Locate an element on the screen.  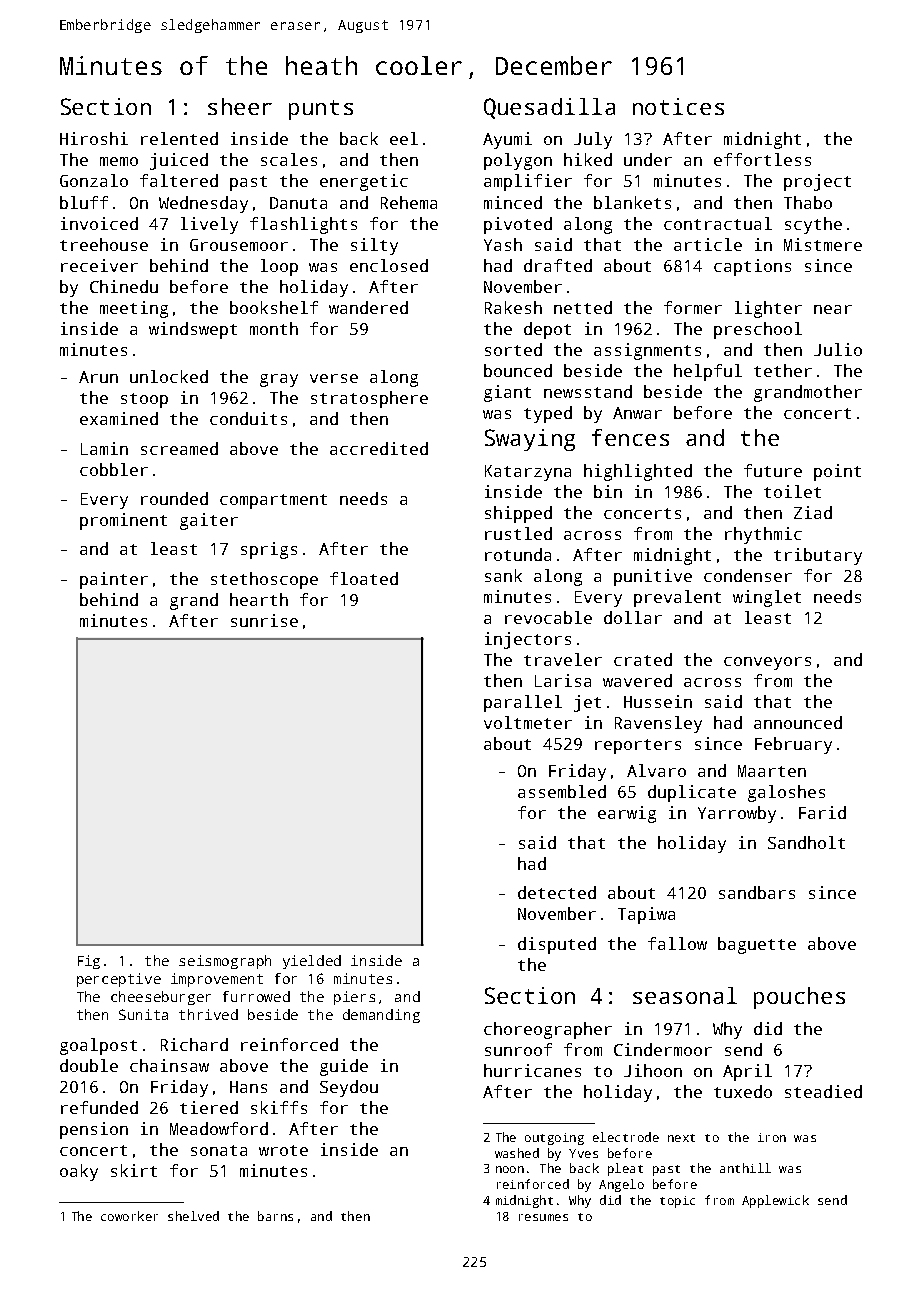
conveyors is located at coordinates (767, 663).
